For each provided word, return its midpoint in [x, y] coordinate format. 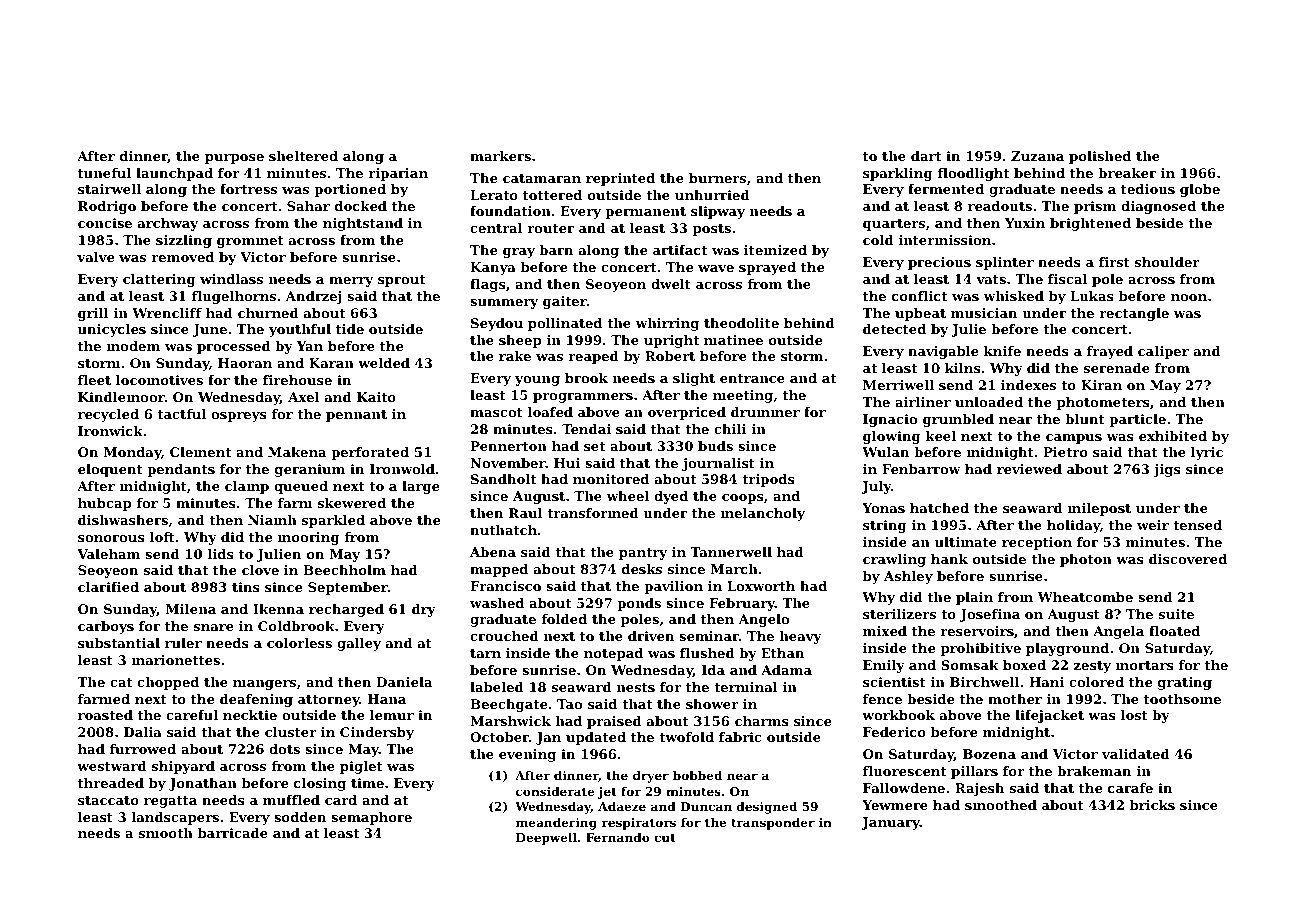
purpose [234, 159]
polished [1100, 157]
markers [500, 156]
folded [564, 619]
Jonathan [203, 784]
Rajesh [979, 789]
